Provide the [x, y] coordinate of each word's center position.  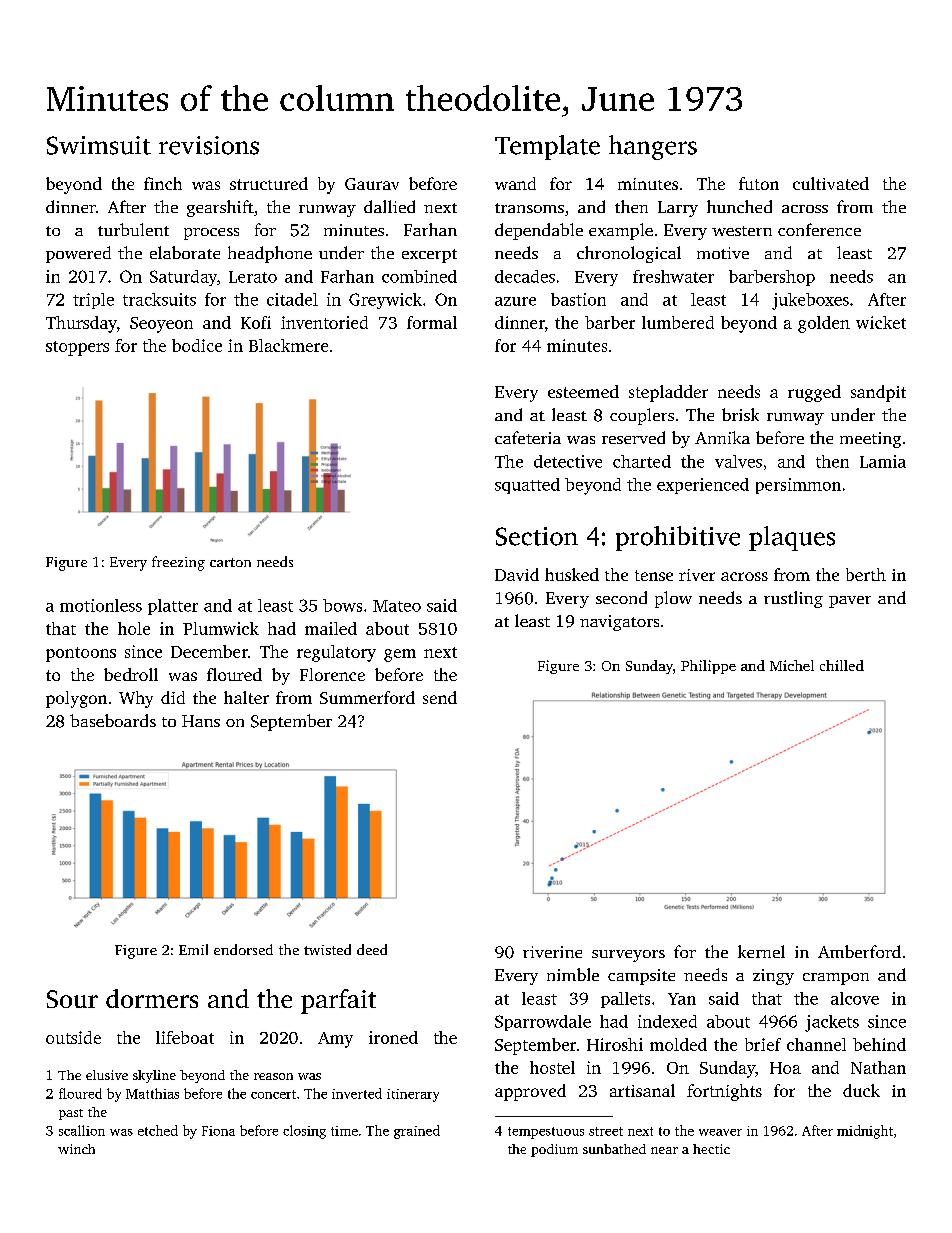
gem [400, 655]
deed [372, 949]
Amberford [859, 951]
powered [78, 254]
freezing [178, 563]
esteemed [583, 391]
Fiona [218, 1131]
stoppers [77, 348]
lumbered [678, 322]
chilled [842, 665]
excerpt [429, 256]
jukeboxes [810, 301]
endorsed [243, 949]
